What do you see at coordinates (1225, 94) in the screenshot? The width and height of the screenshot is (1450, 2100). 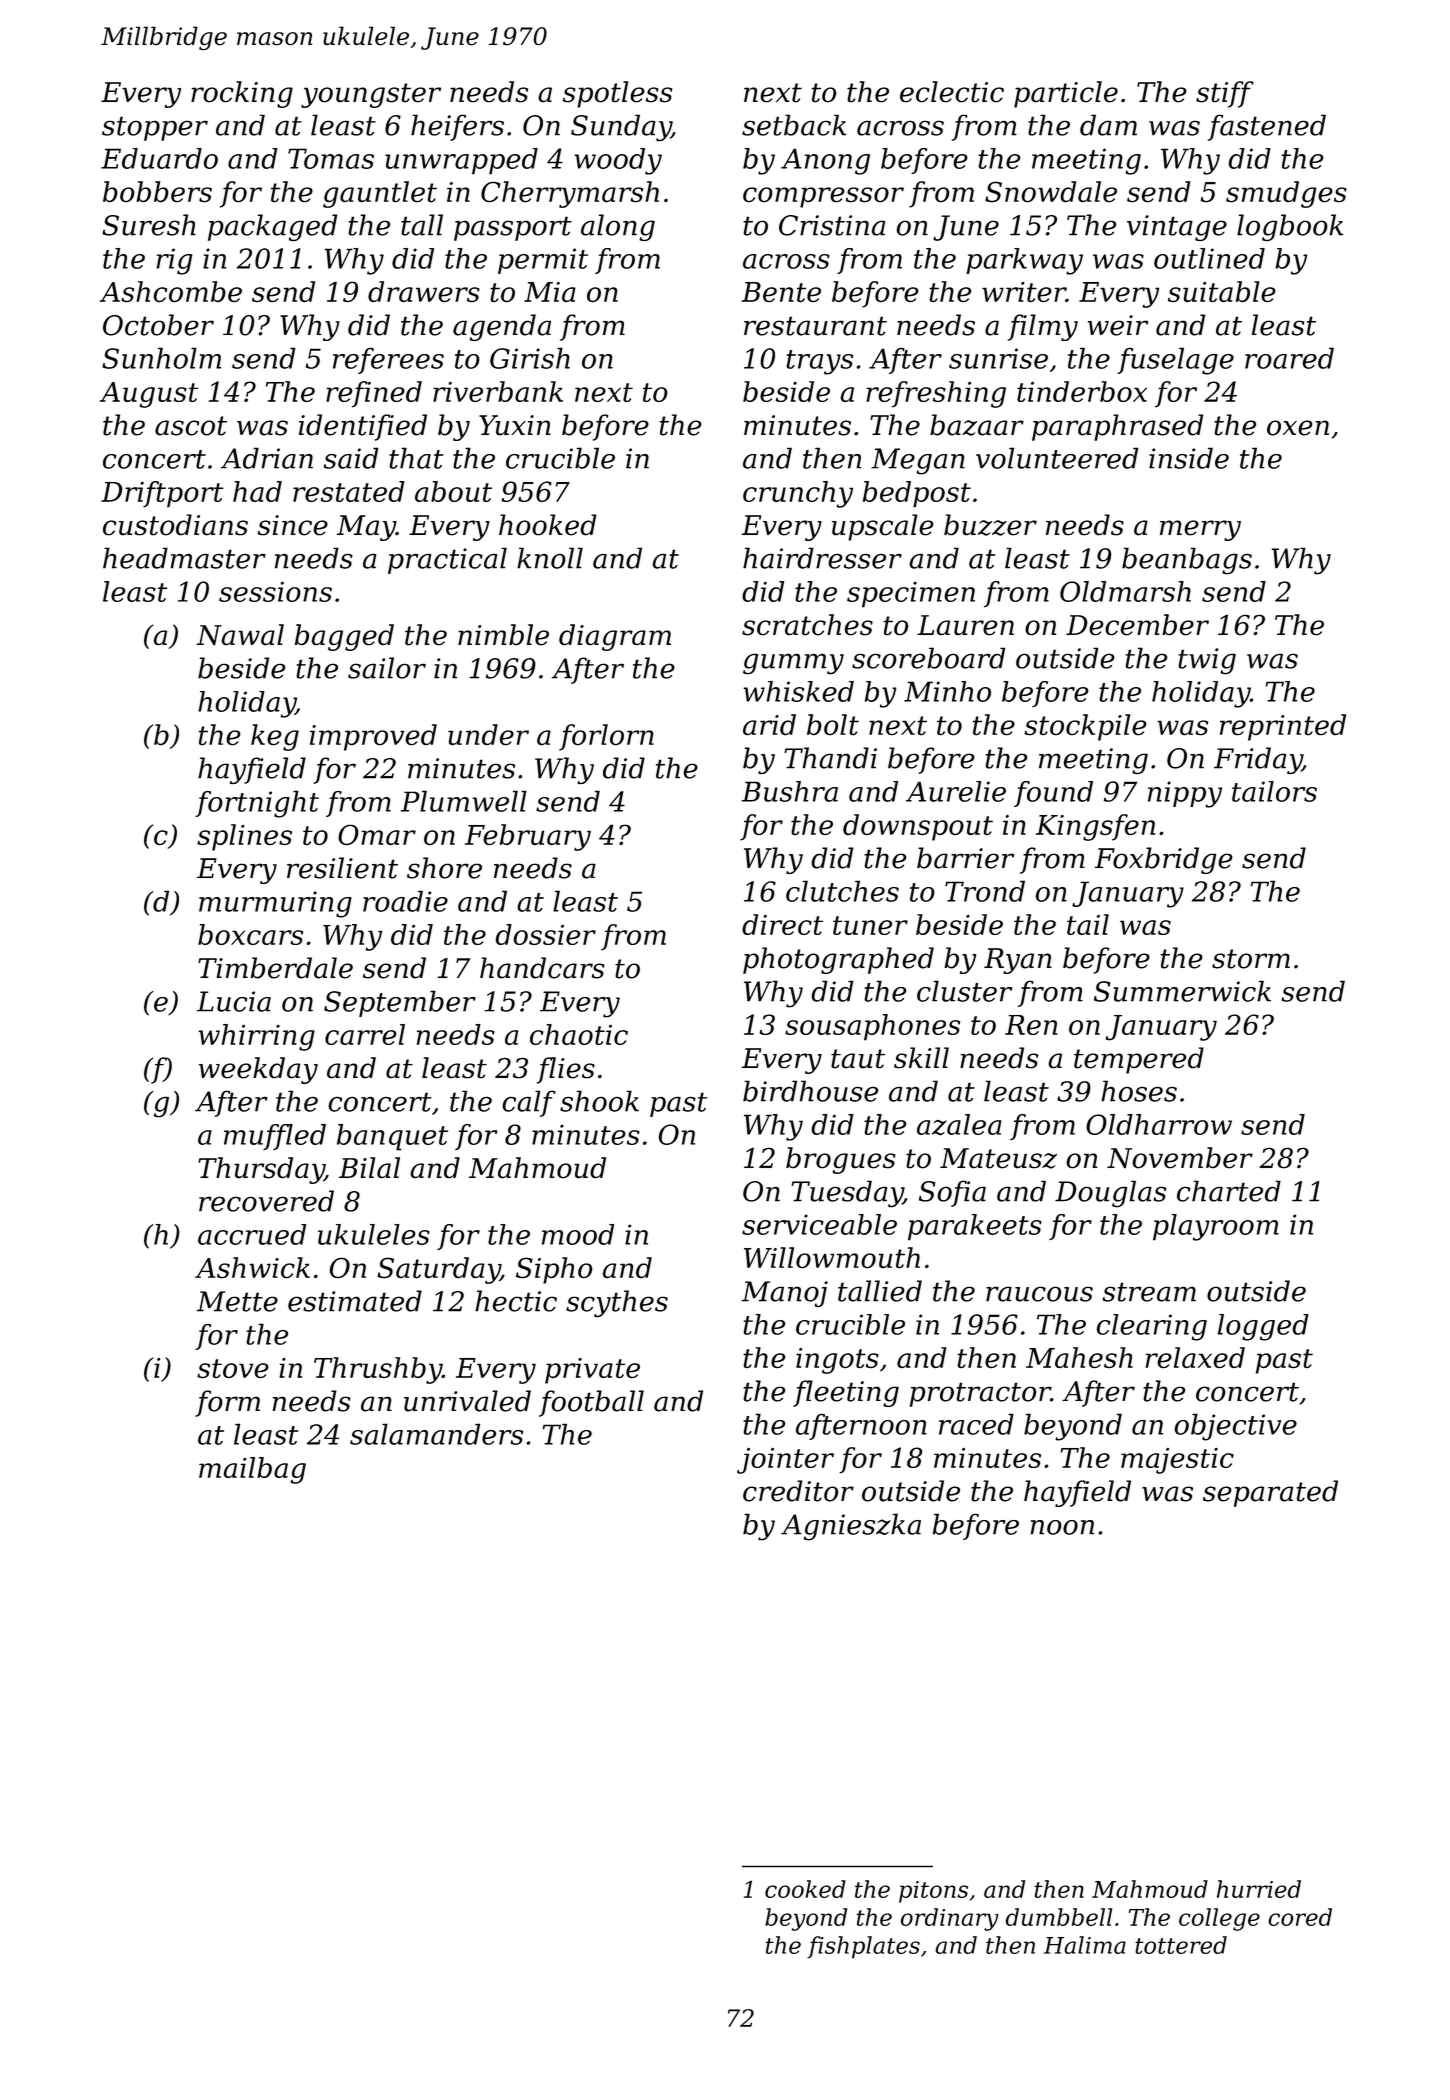 I see `stiff` at bounding box center [1225, 94].
